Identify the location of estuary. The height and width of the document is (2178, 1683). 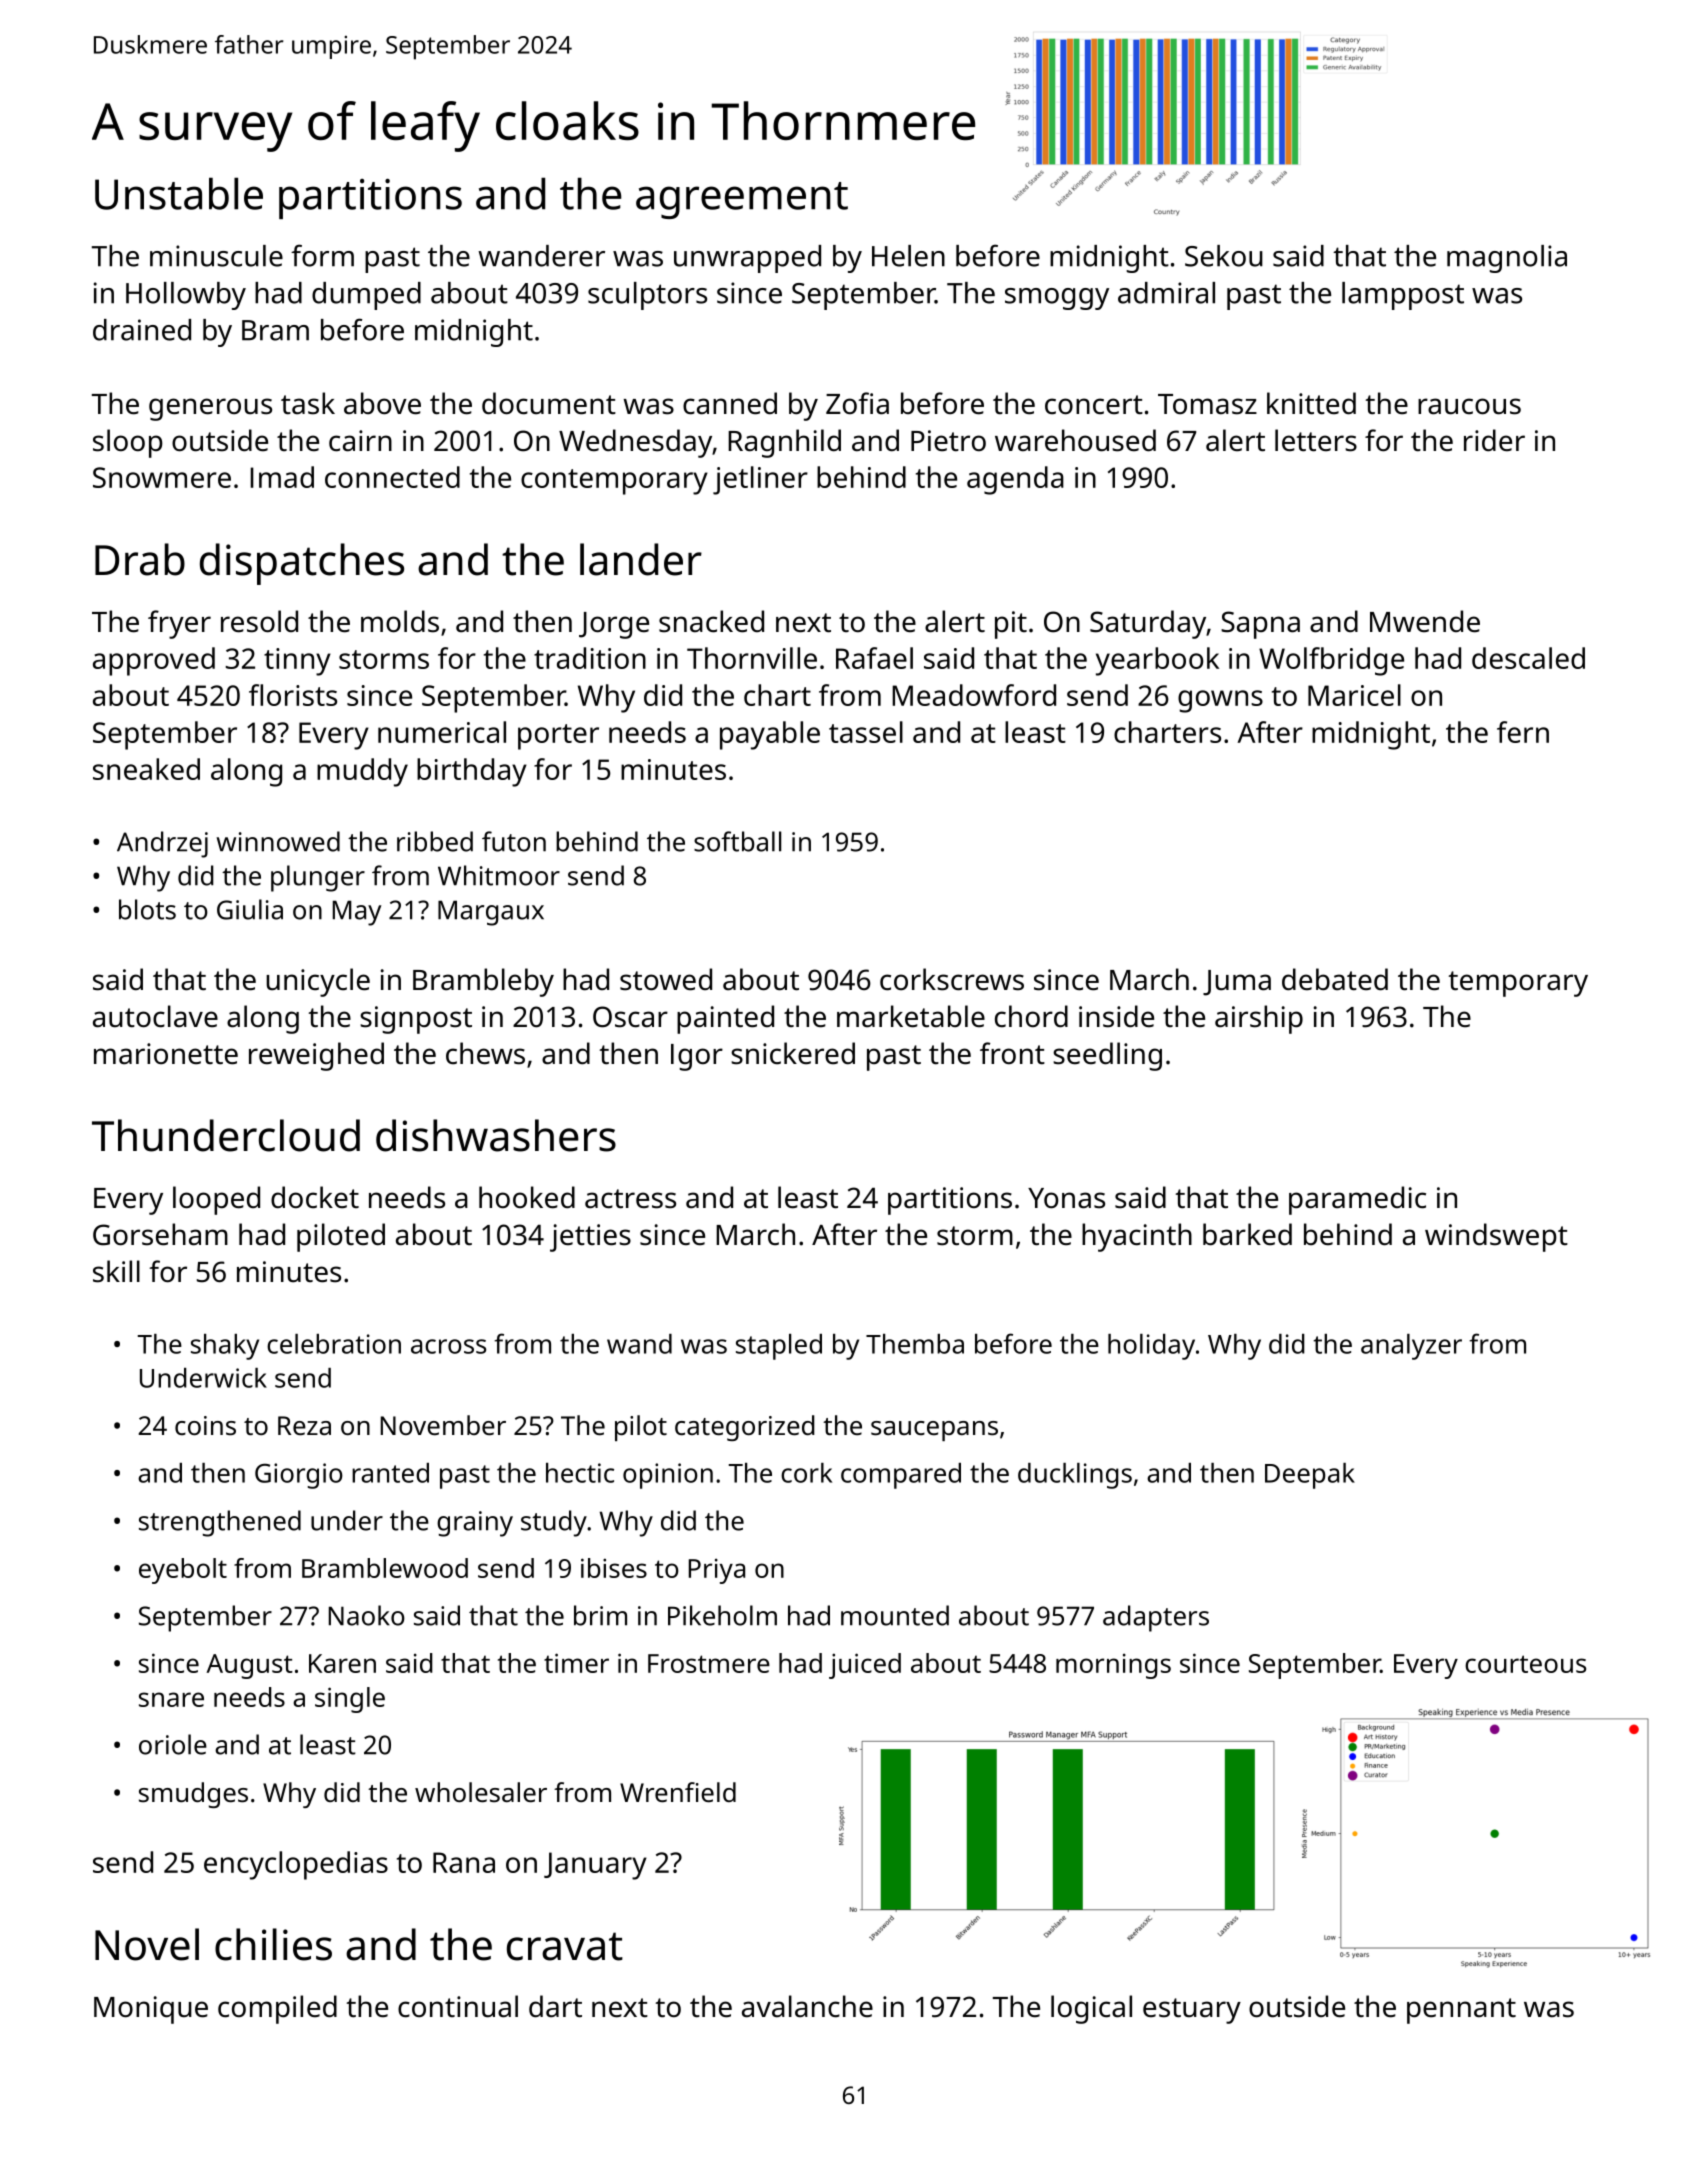
(1192, 2011).
